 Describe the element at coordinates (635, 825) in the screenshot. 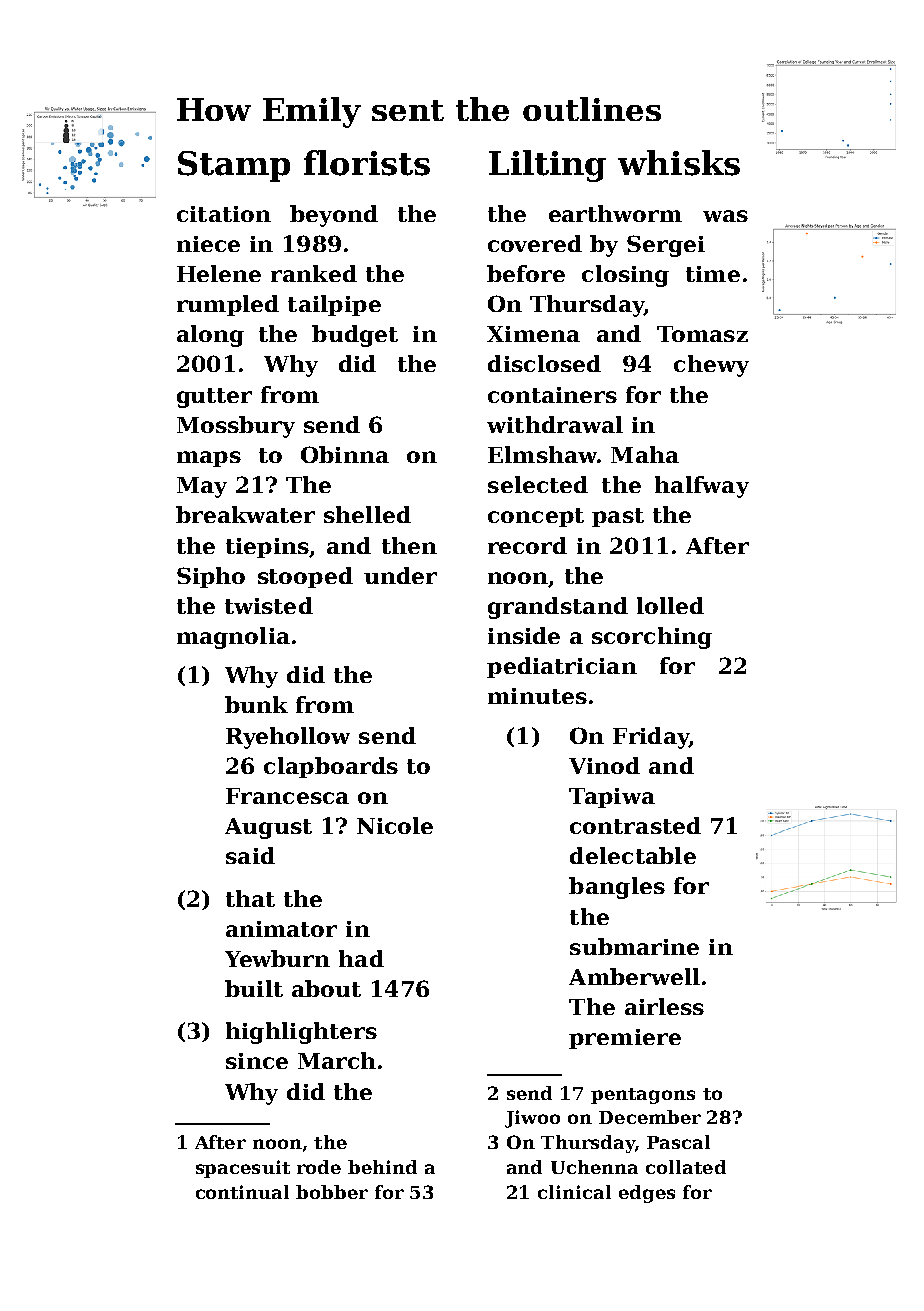

I see `contrasted` at that location.
